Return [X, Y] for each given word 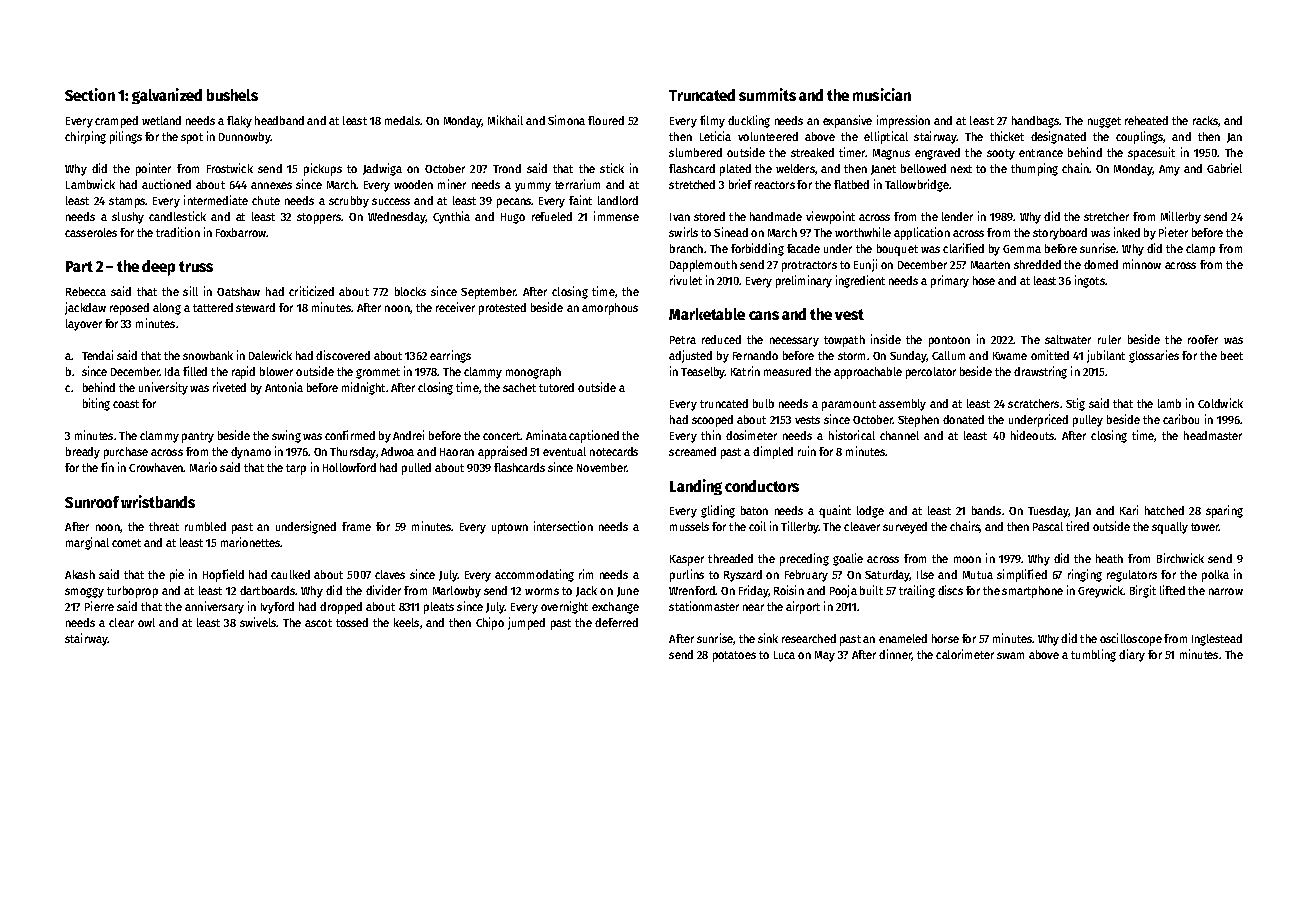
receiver [455, 307]
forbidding [757, 249]
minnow [1142, 264]
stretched [692, 184]
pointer [153, 169]
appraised [502, 452]
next [961, 169]
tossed [352, 622]
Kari [1129, 510]
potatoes [734, 656]
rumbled [205, 526]
